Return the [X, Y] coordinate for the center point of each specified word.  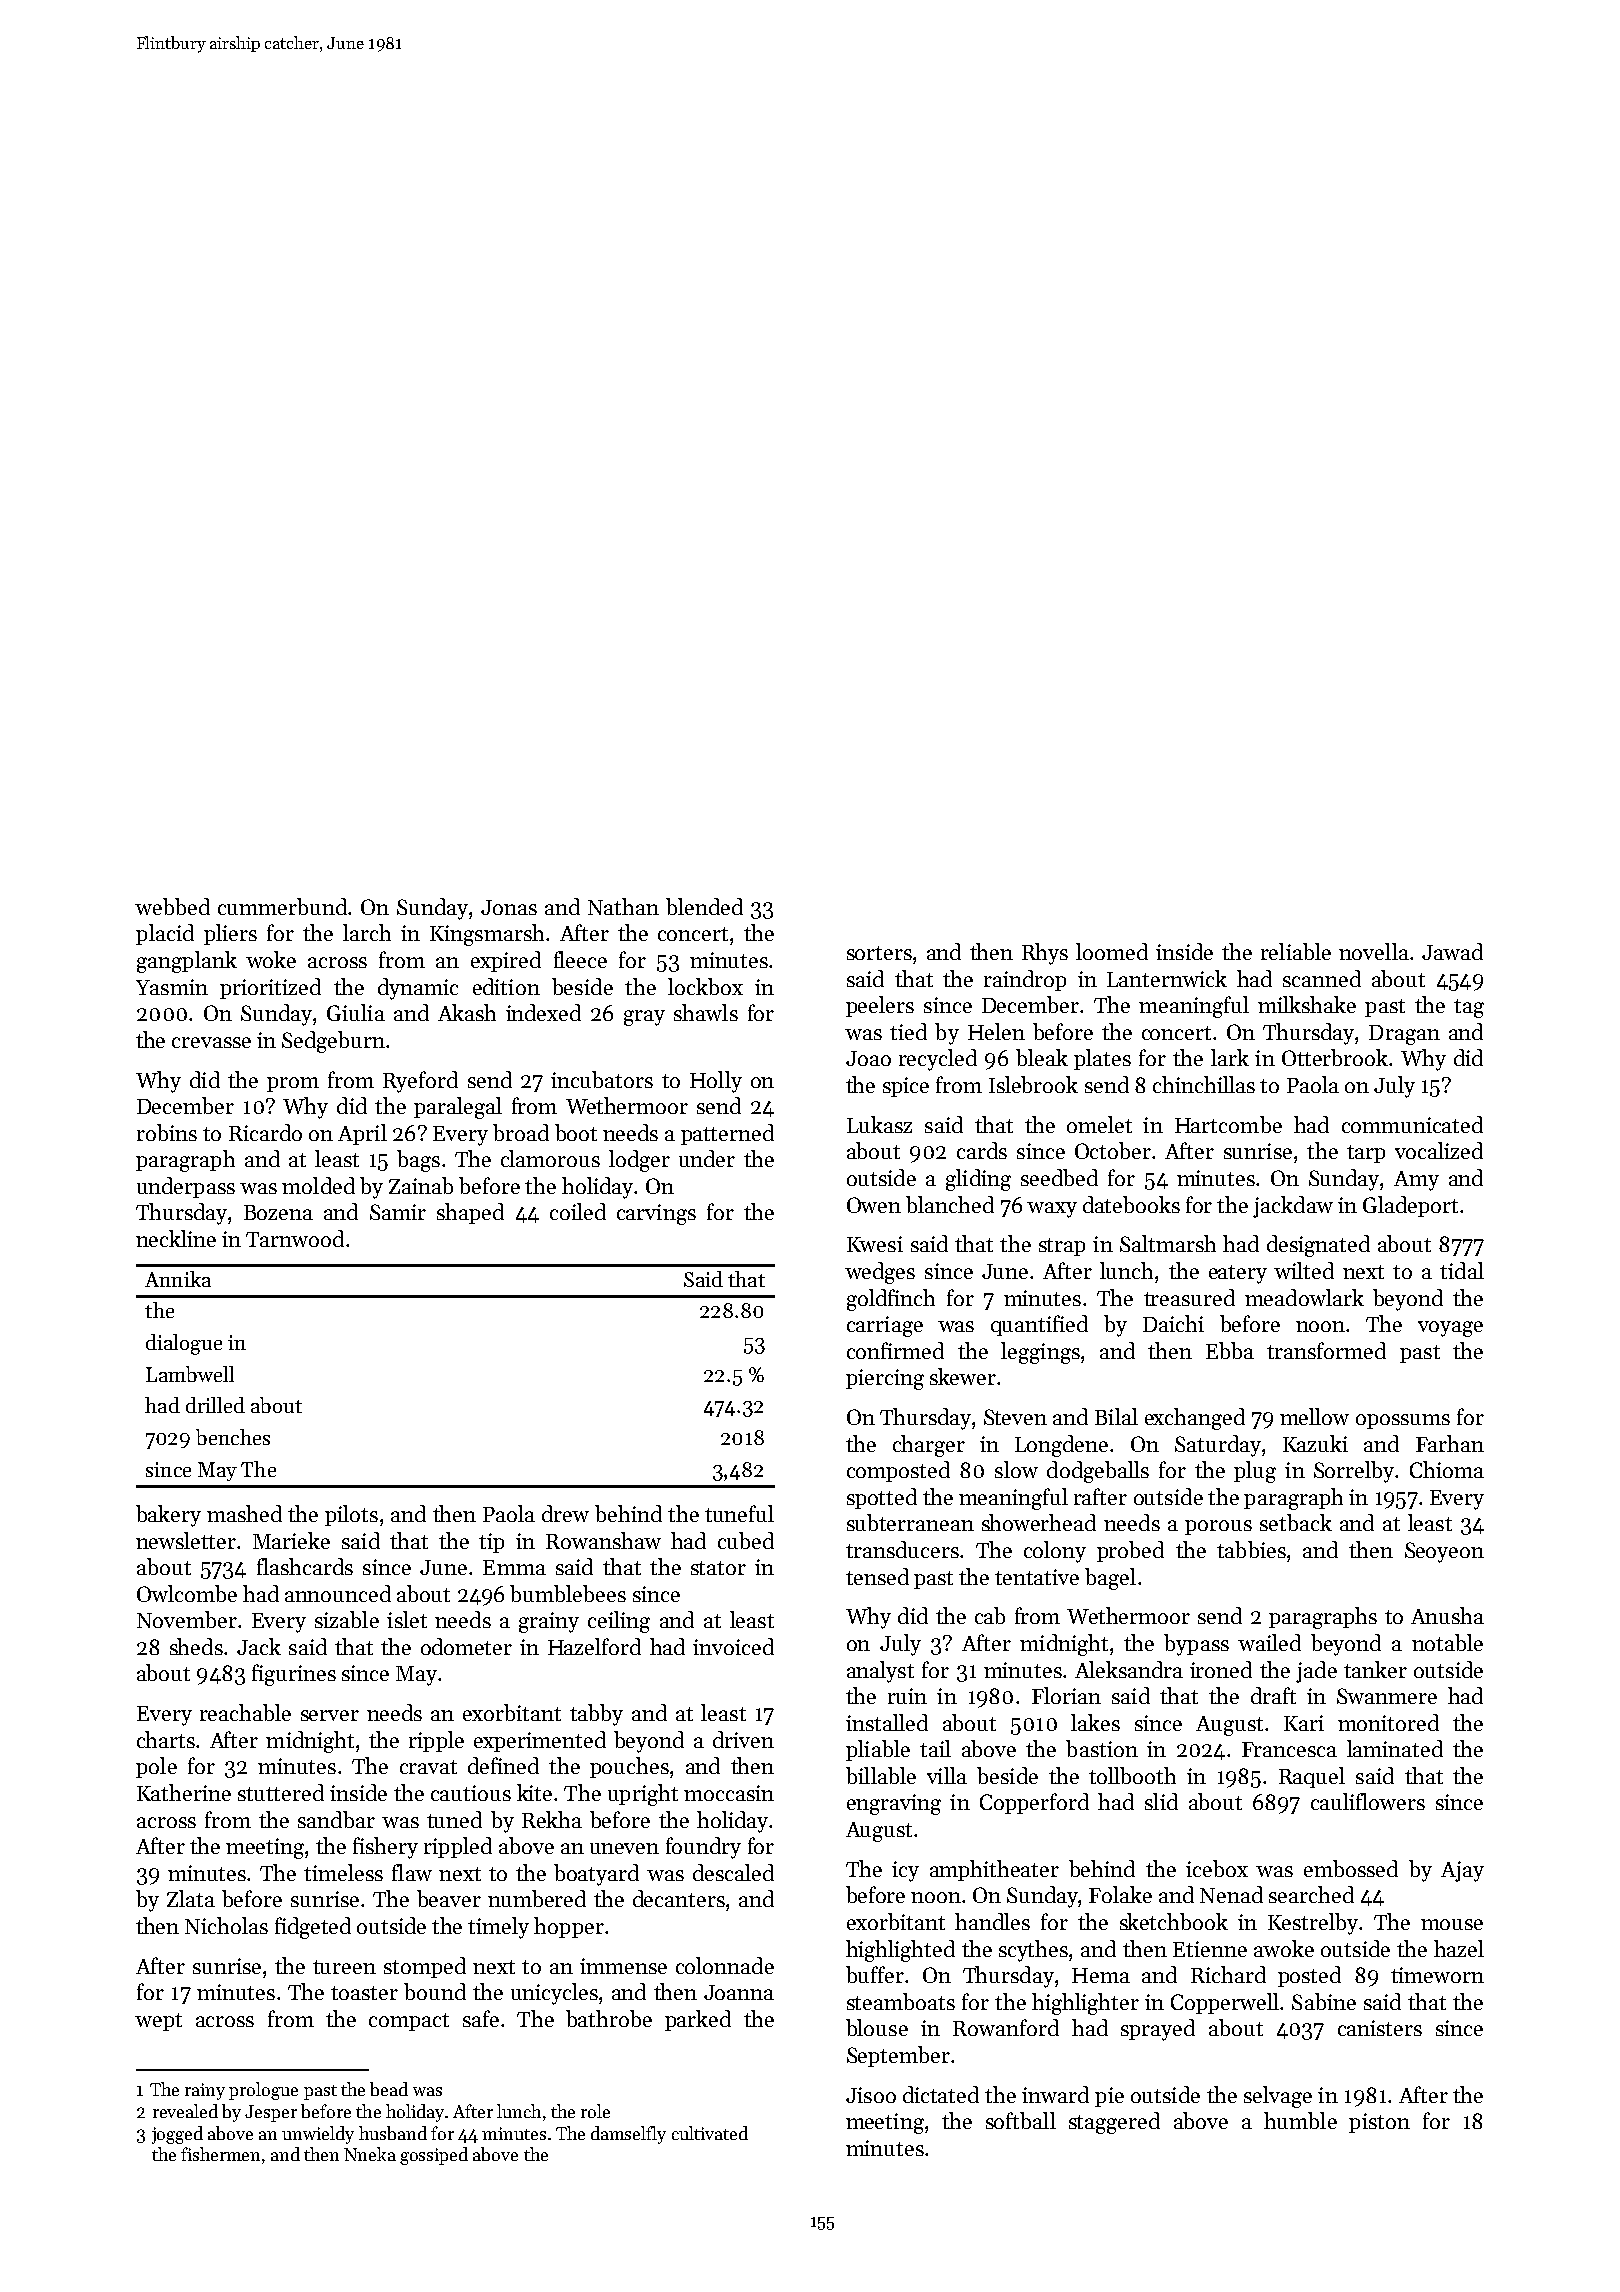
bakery [168, 1516]
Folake [1120, 1894]
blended [704, 906]
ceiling [619, 1622]
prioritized [270, 988]
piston [1379, 2123]
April [362, 1134]
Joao [868, 1058]
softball [1021, 2120]
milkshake [1307, 1004]
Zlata [191, 1898]
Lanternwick [1167, 978]
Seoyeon [1444, 1552]
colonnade [725, 1965]
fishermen [220, 2154]
